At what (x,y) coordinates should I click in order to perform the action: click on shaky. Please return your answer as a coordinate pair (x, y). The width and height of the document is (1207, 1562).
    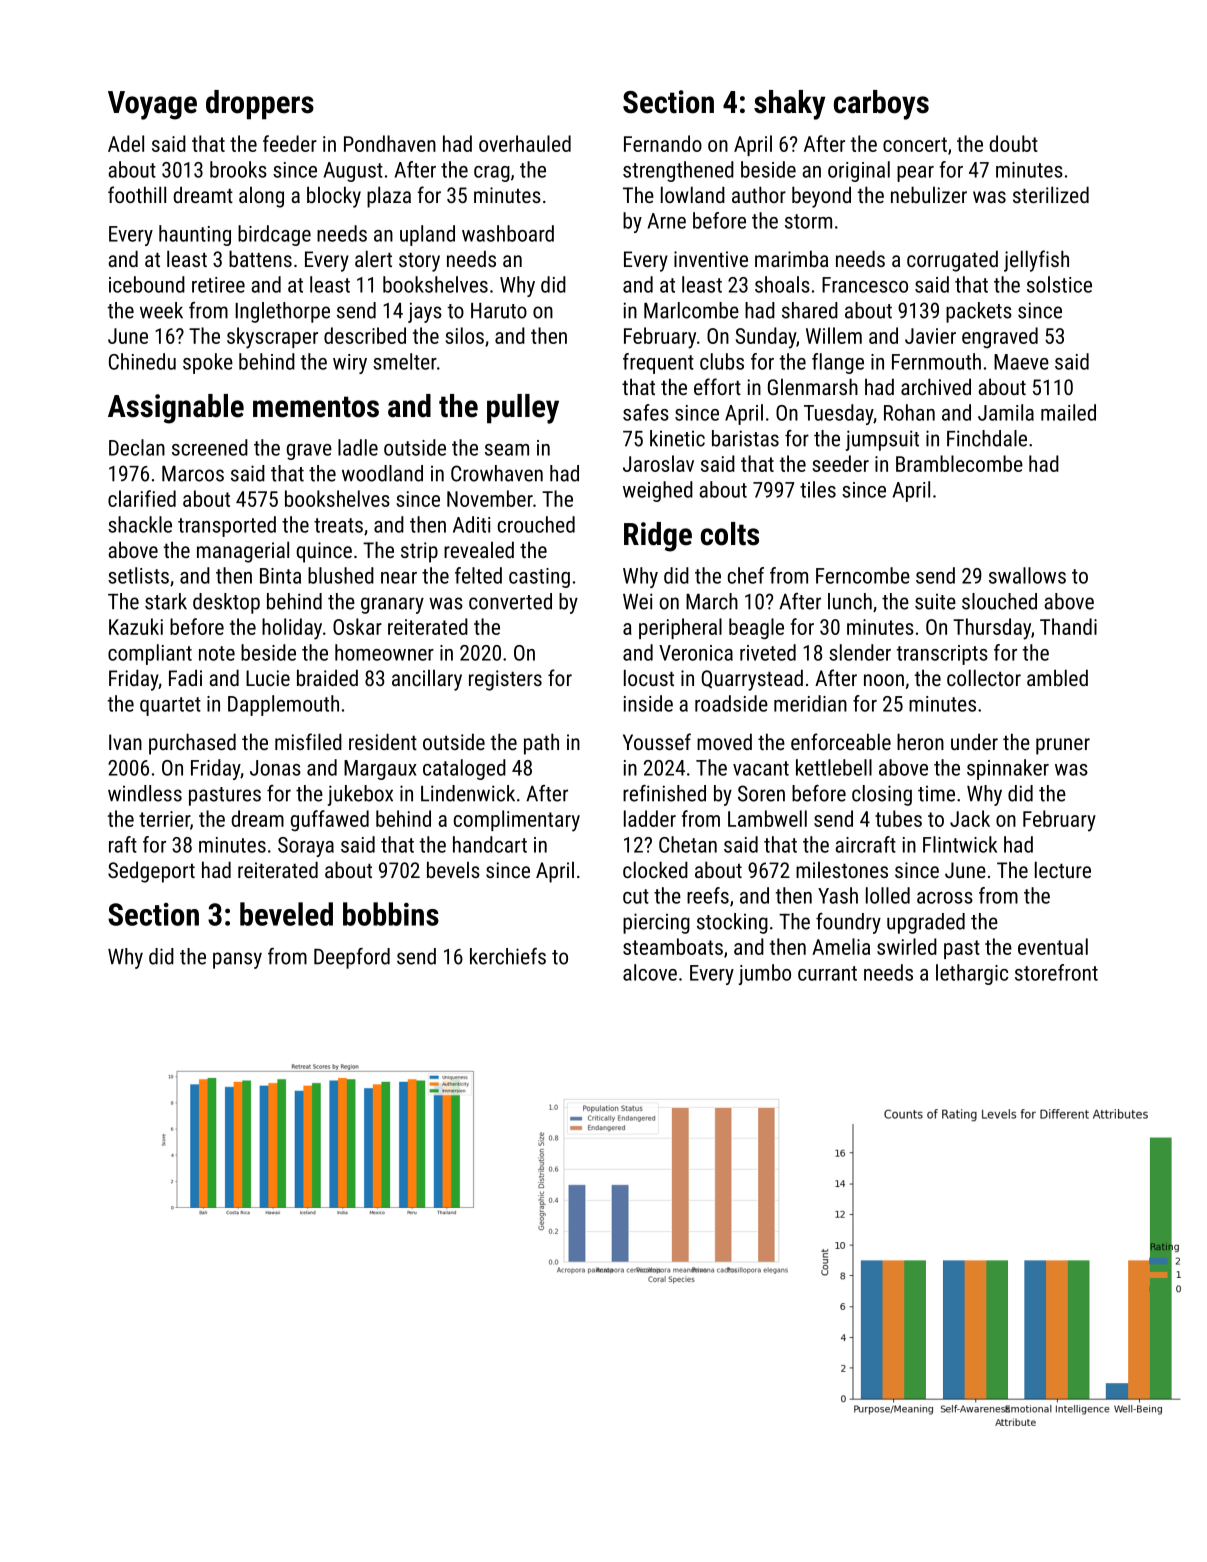
    Looking at the image, I should click on (789, 105).
